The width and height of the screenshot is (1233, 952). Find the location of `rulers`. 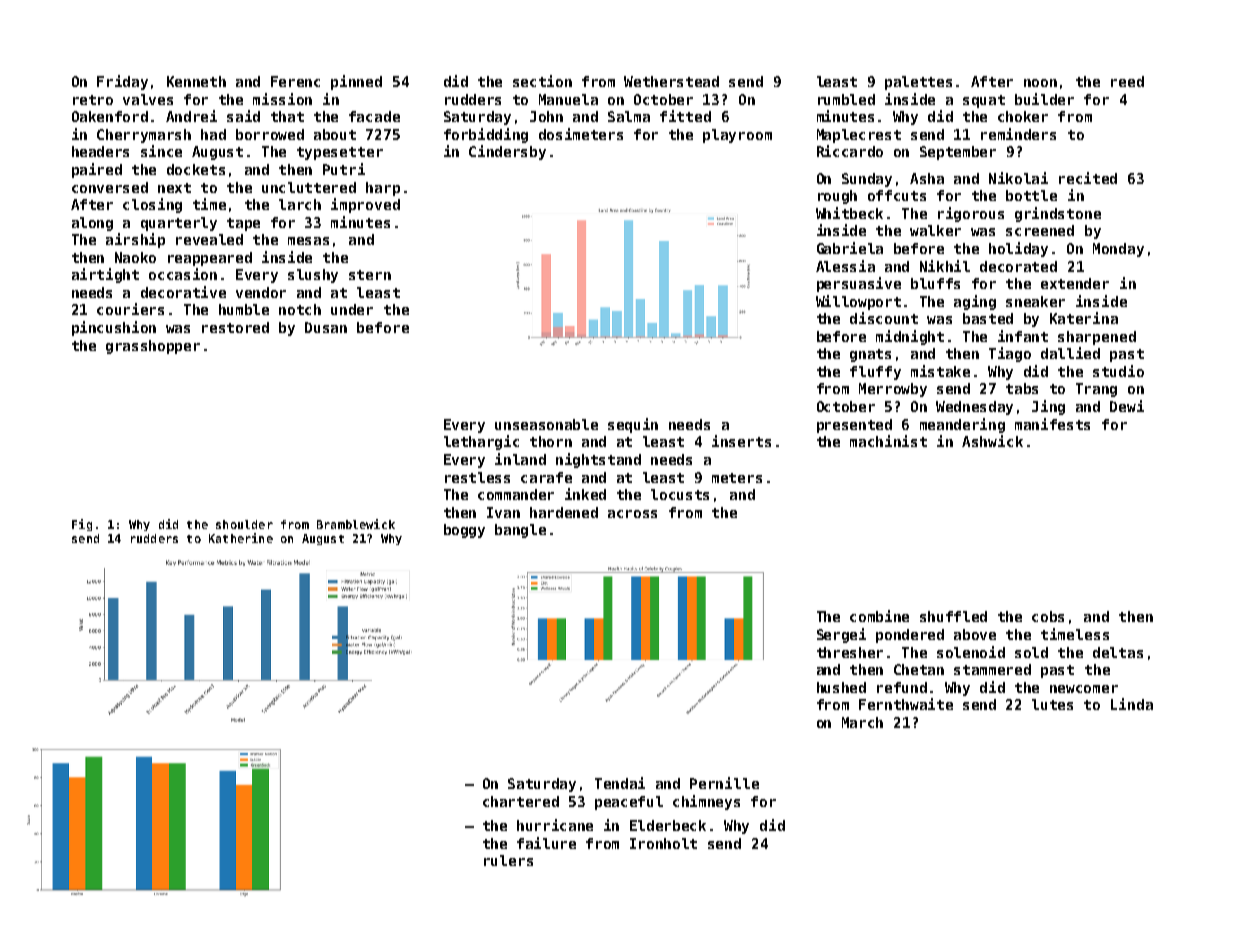

rulers is located at coordinates (508, 860).
